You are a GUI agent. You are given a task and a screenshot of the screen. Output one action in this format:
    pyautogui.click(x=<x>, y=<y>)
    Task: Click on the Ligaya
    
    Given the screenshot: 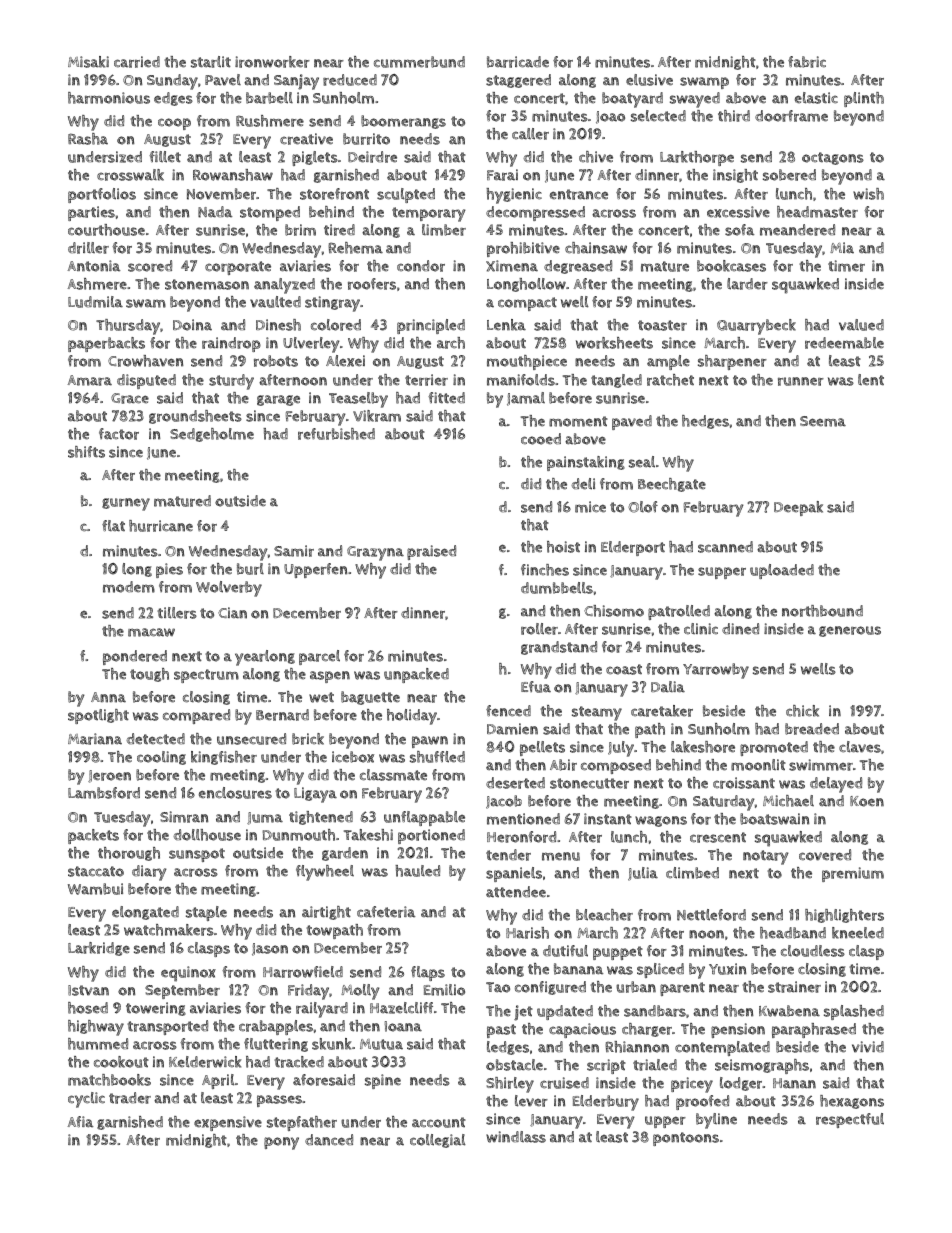 What is the action you would take?
    pyautogui.click(x=315, y=795)
